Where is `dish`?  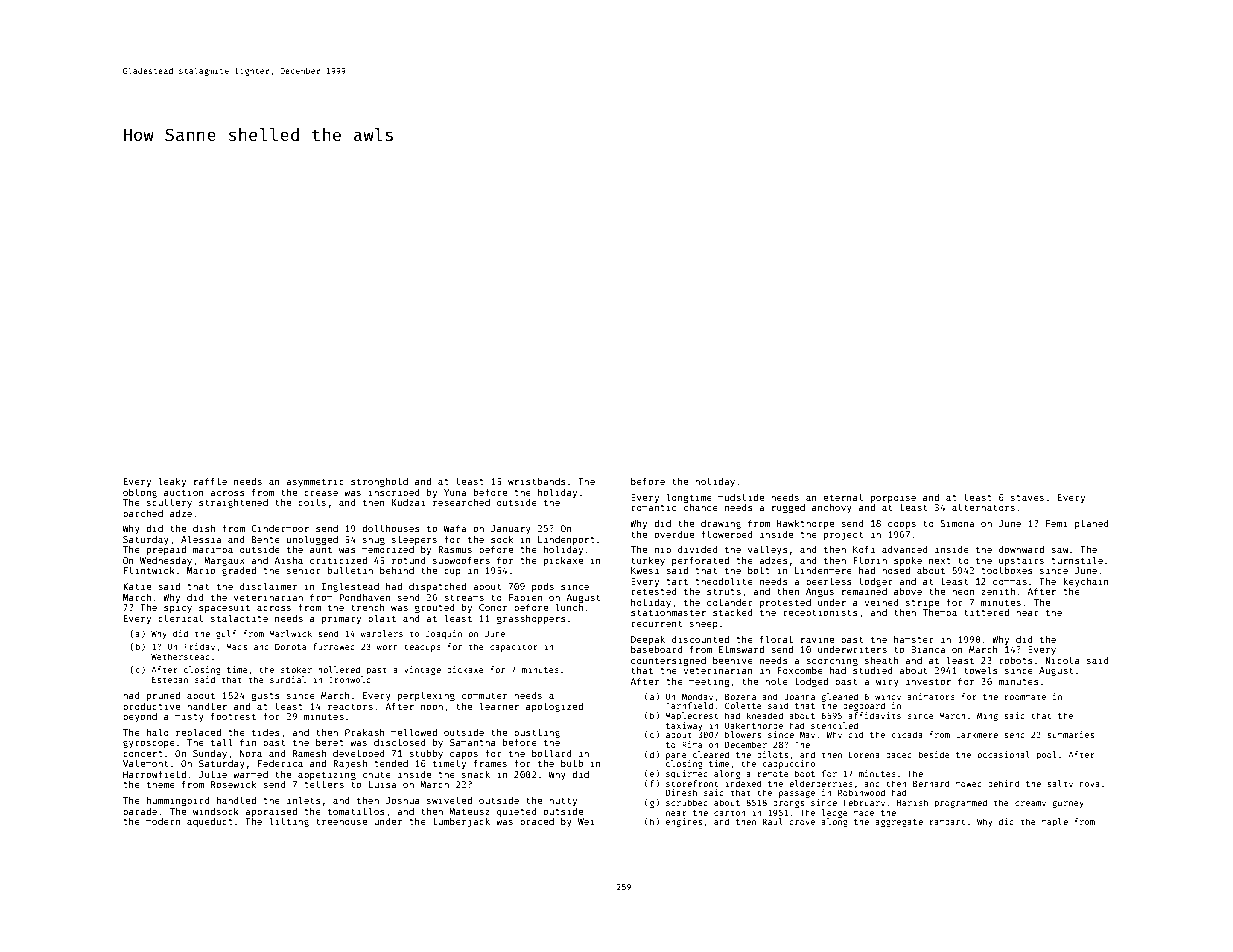 dish is located at coordinates (204, 528).
